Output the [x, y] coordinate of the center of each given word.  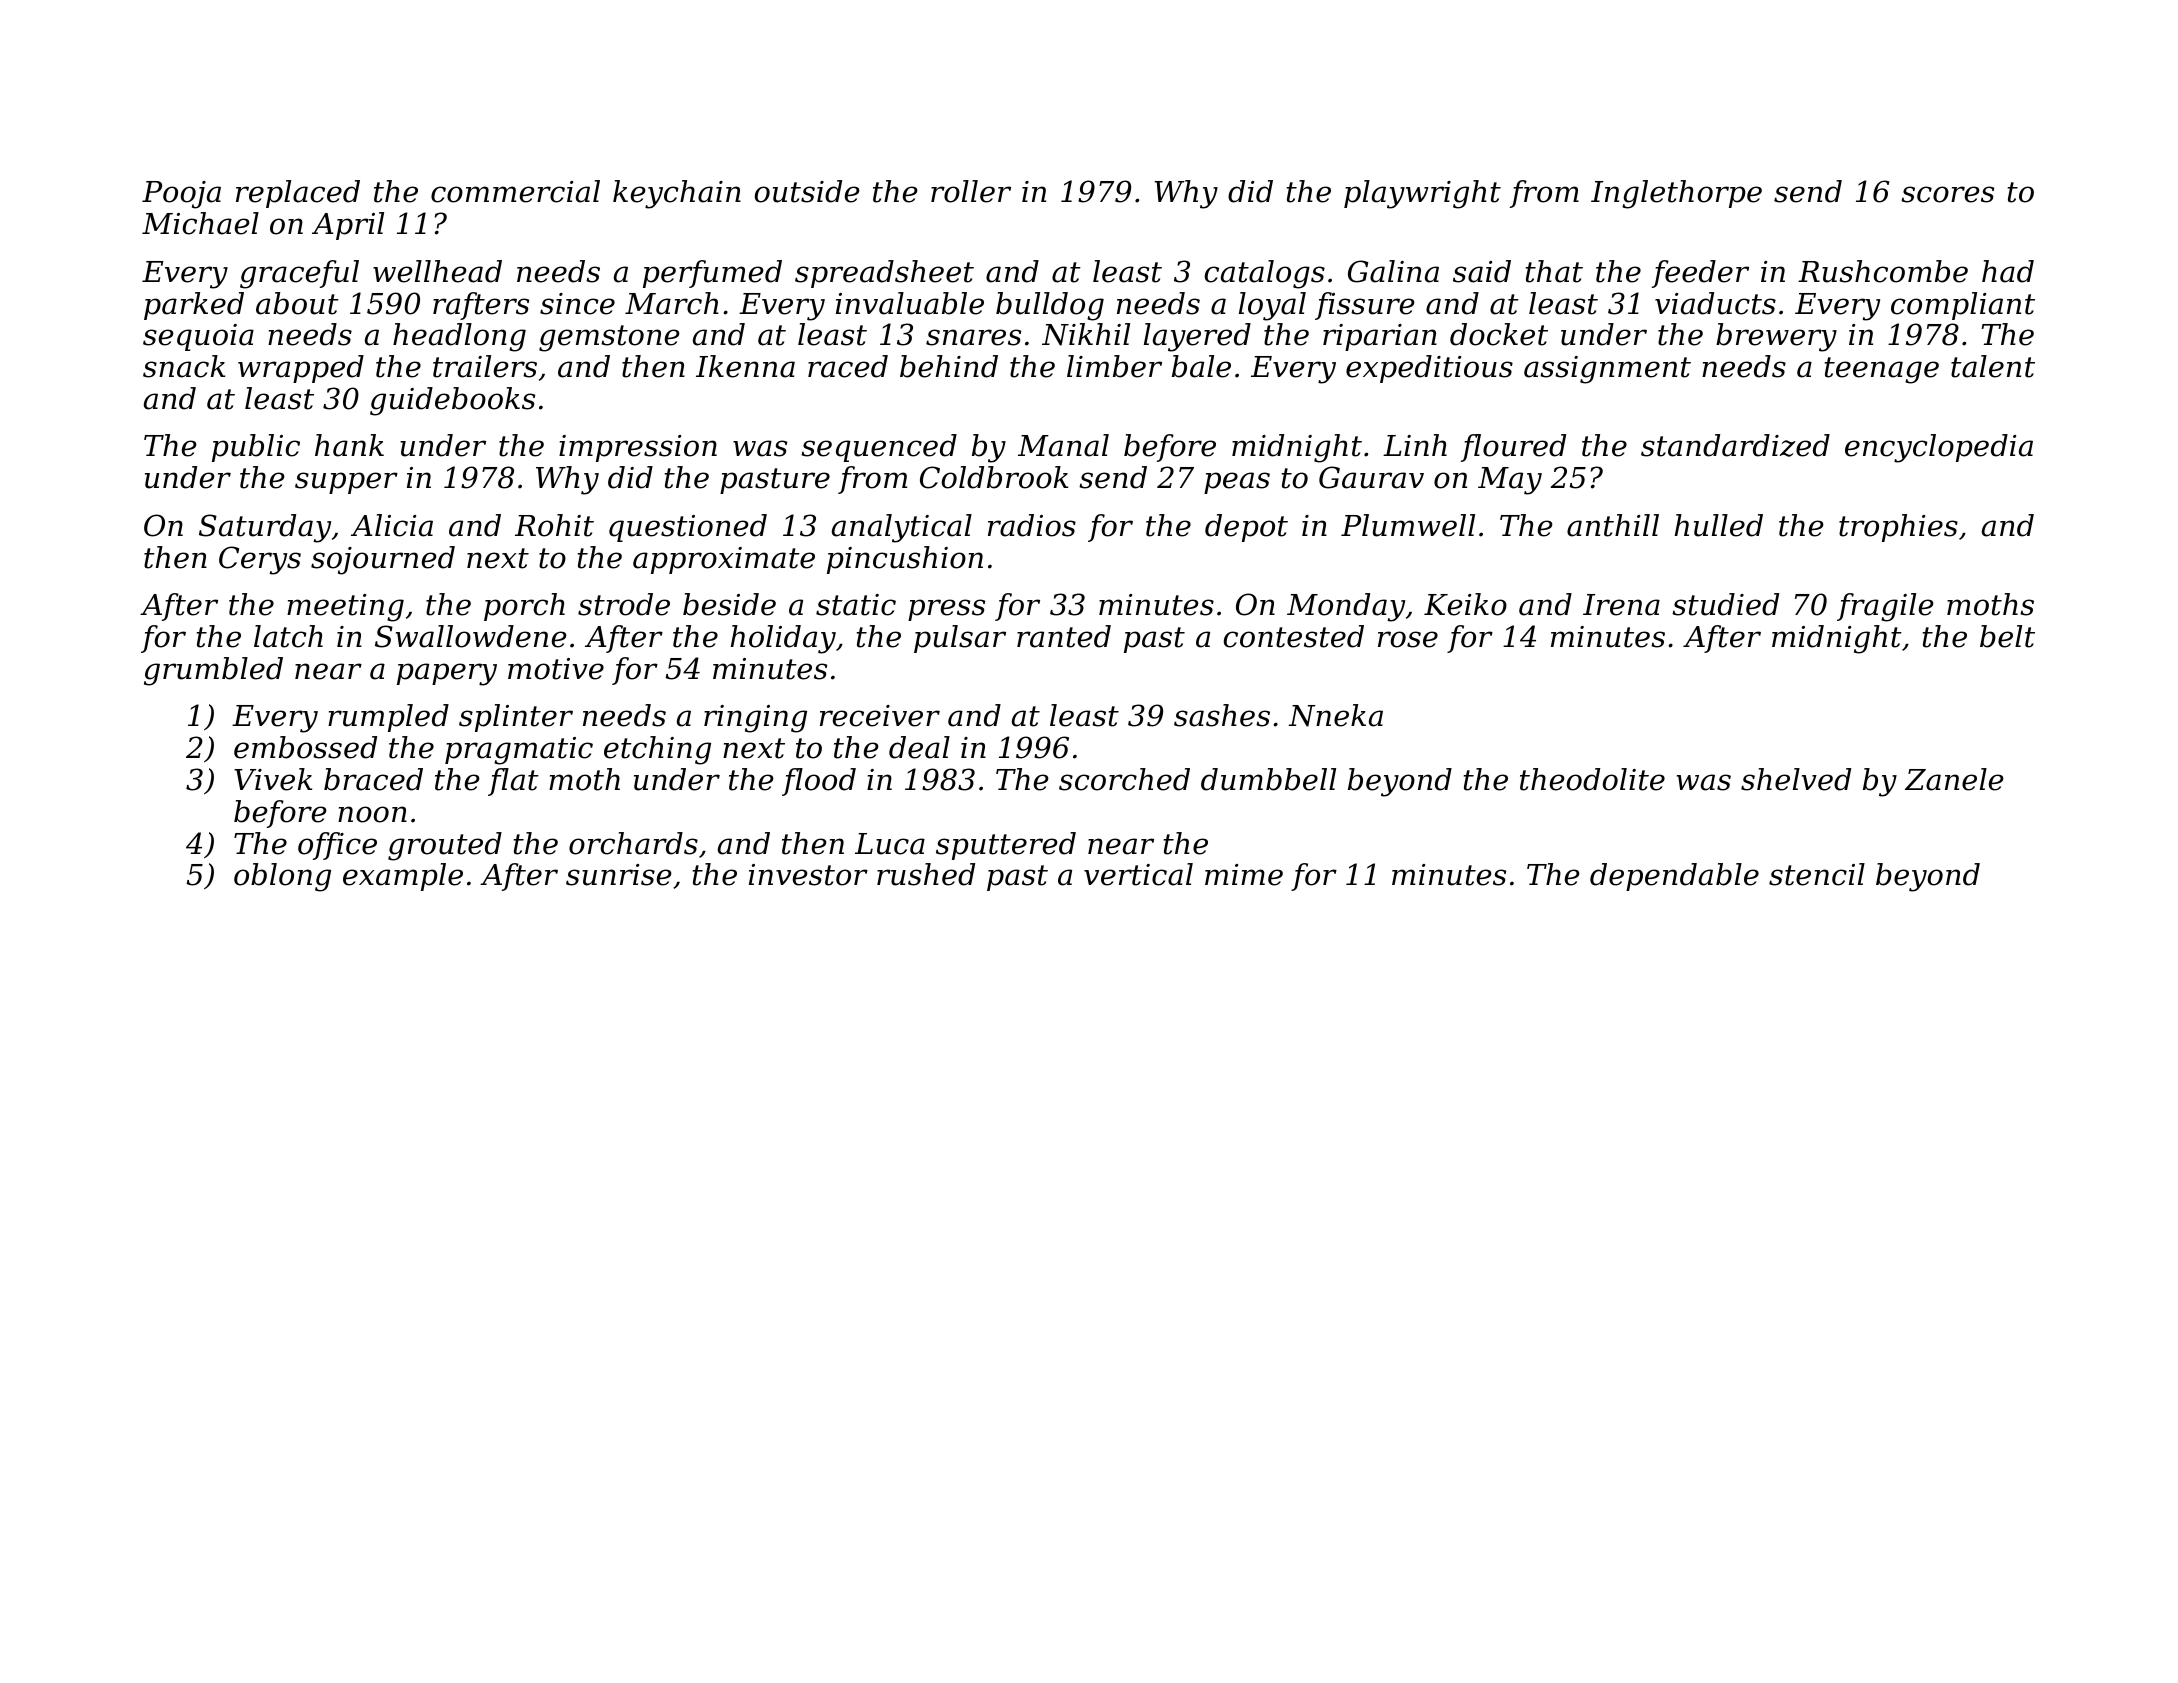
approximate [724, 560]
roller [971, 191]
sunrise [619, 875]
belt [2007, 636]
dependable [1674, 877]
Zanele [1954, 779]
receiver [880, 716]
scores [1947, 194]
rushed [926, 874]
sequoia [198, 337]
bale [1201, 366]
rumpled [388, 718]
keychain [677, 194]
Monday [1346, 607]
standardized [1735, 445]
